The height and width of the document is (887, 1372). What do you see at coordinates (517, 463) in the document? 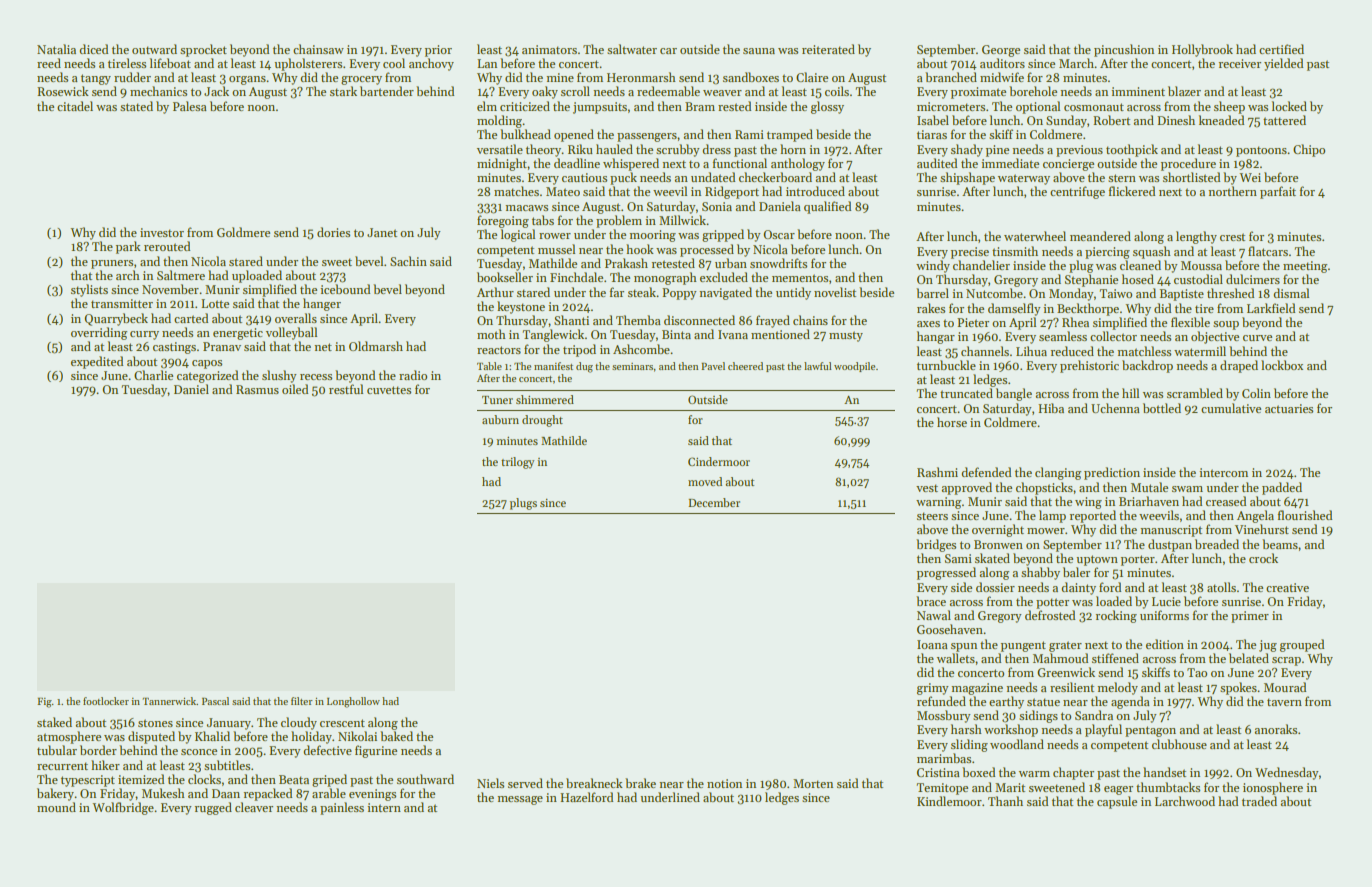
I see `trilogy` at bounding box center [517, 463].
